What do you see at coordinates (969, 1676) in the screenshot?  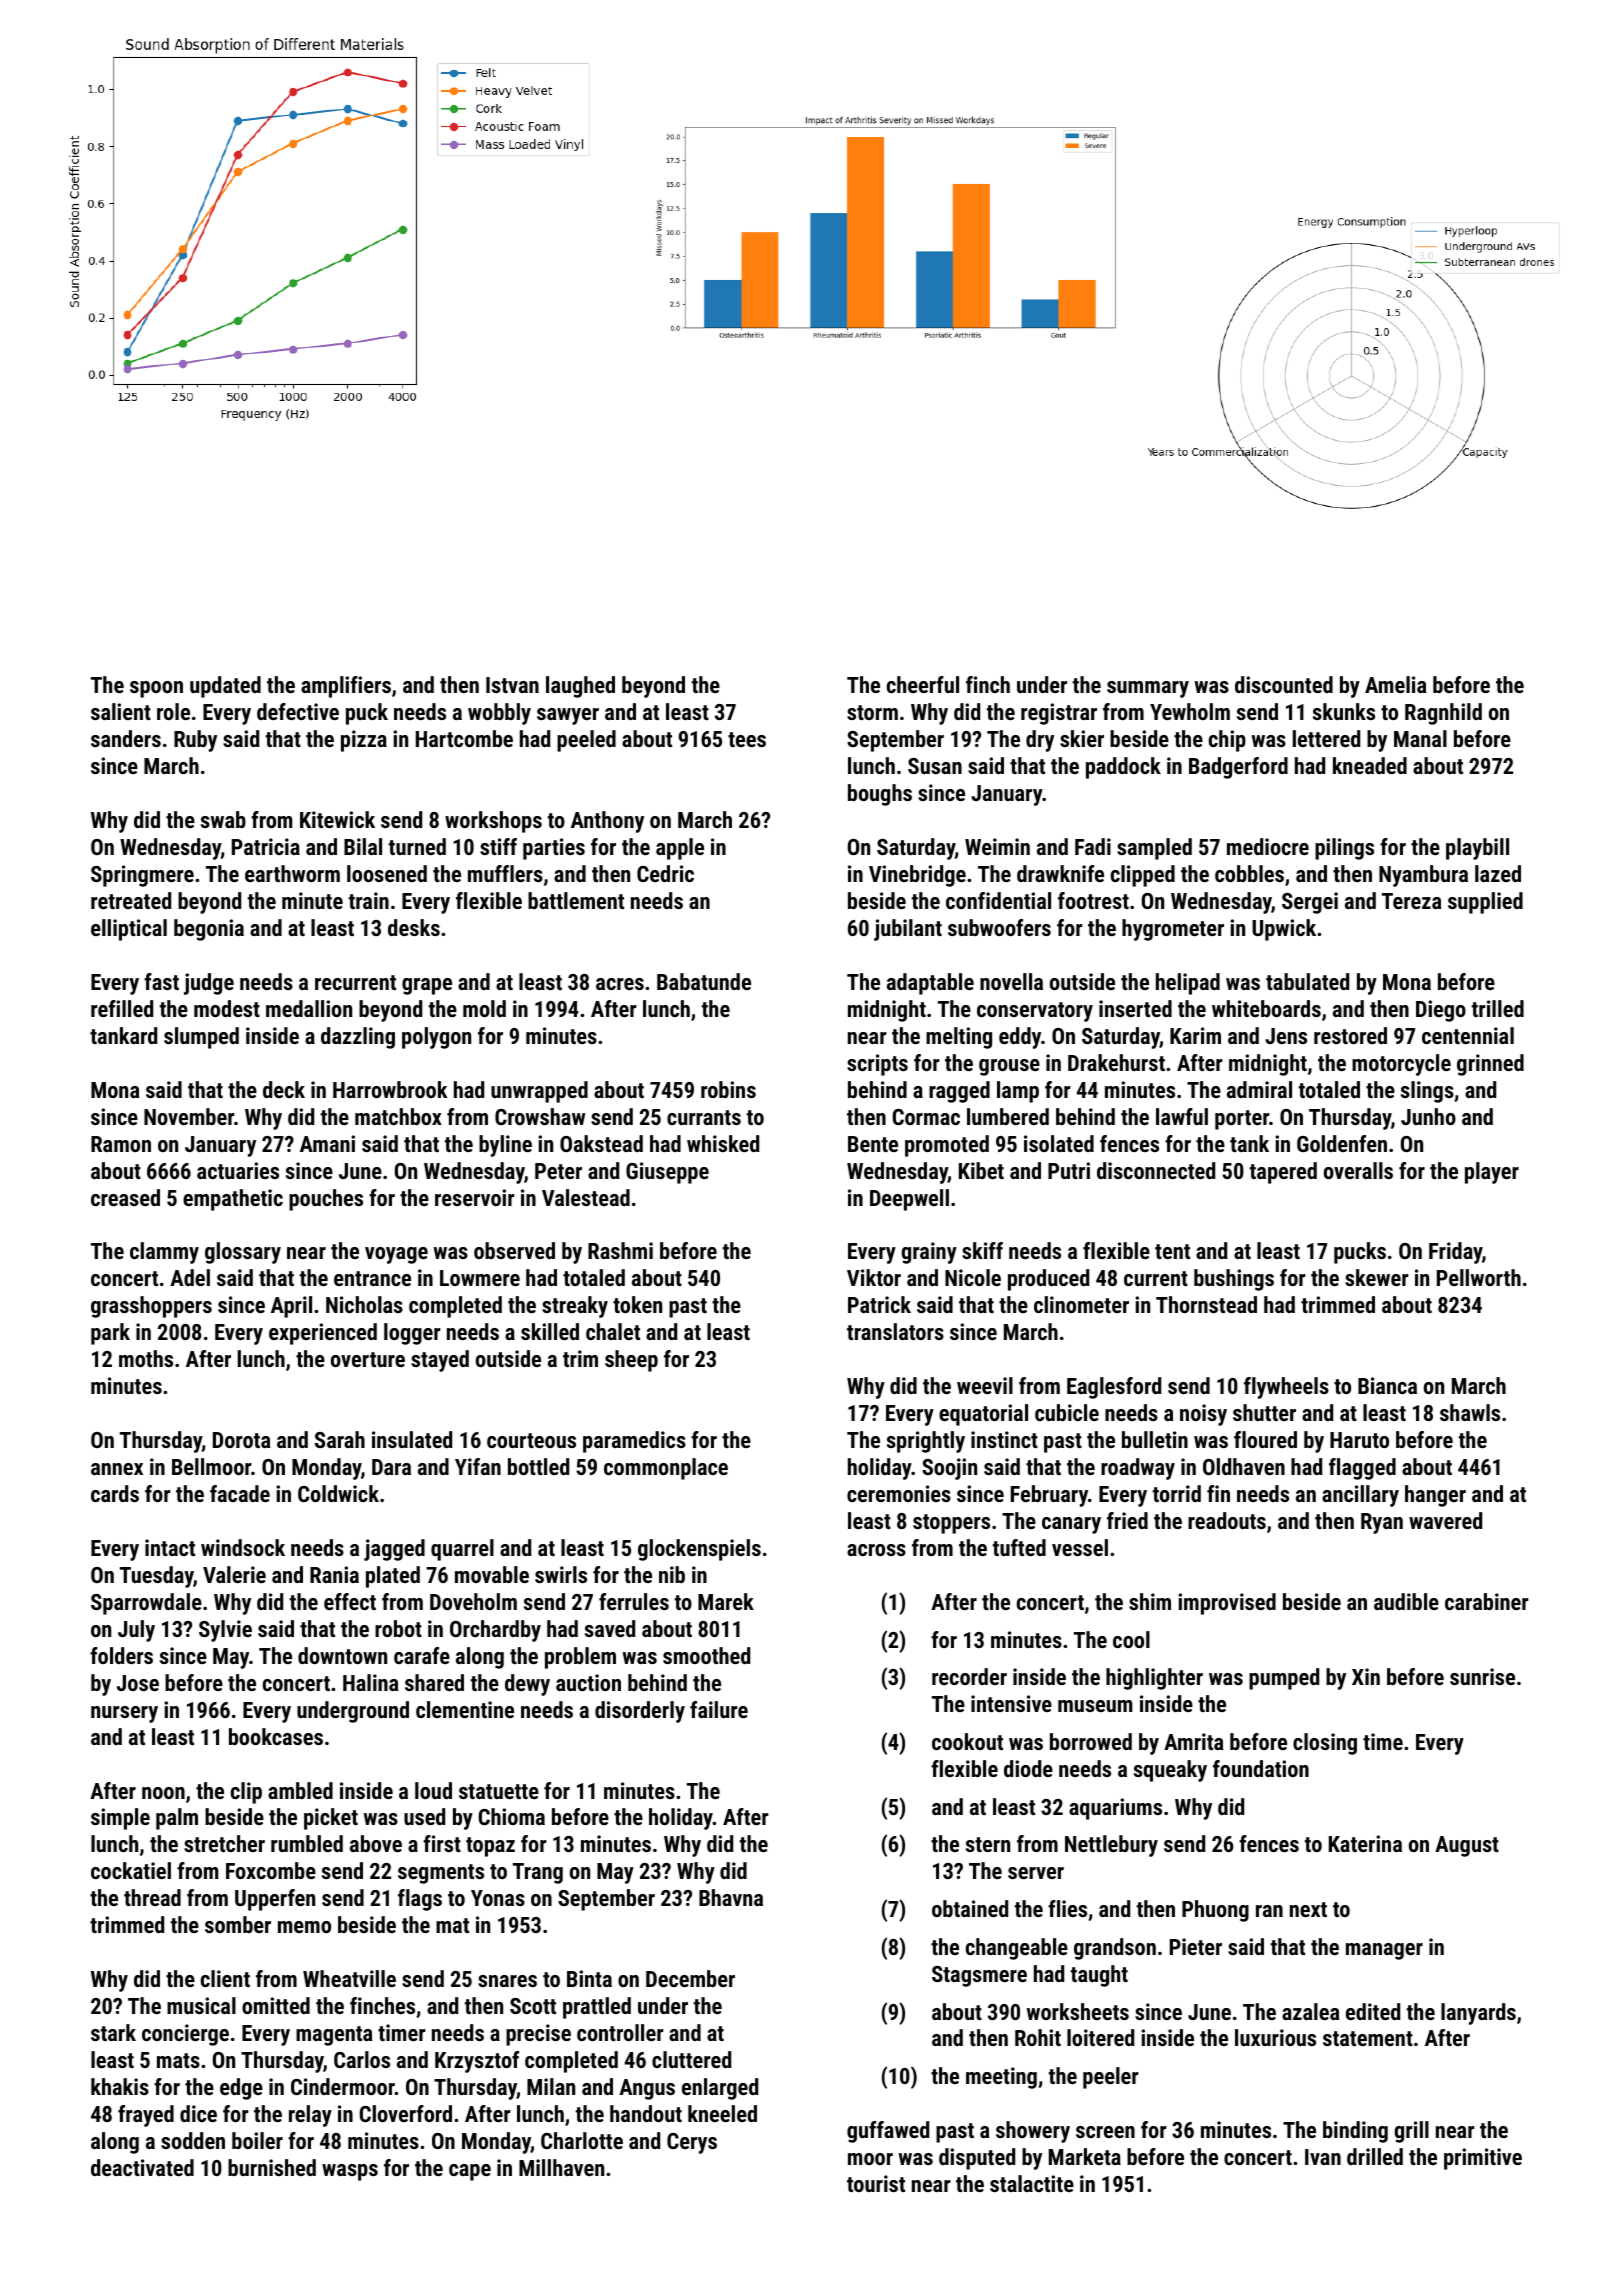 I see `recorder` at bounding box center [969, 1676].
